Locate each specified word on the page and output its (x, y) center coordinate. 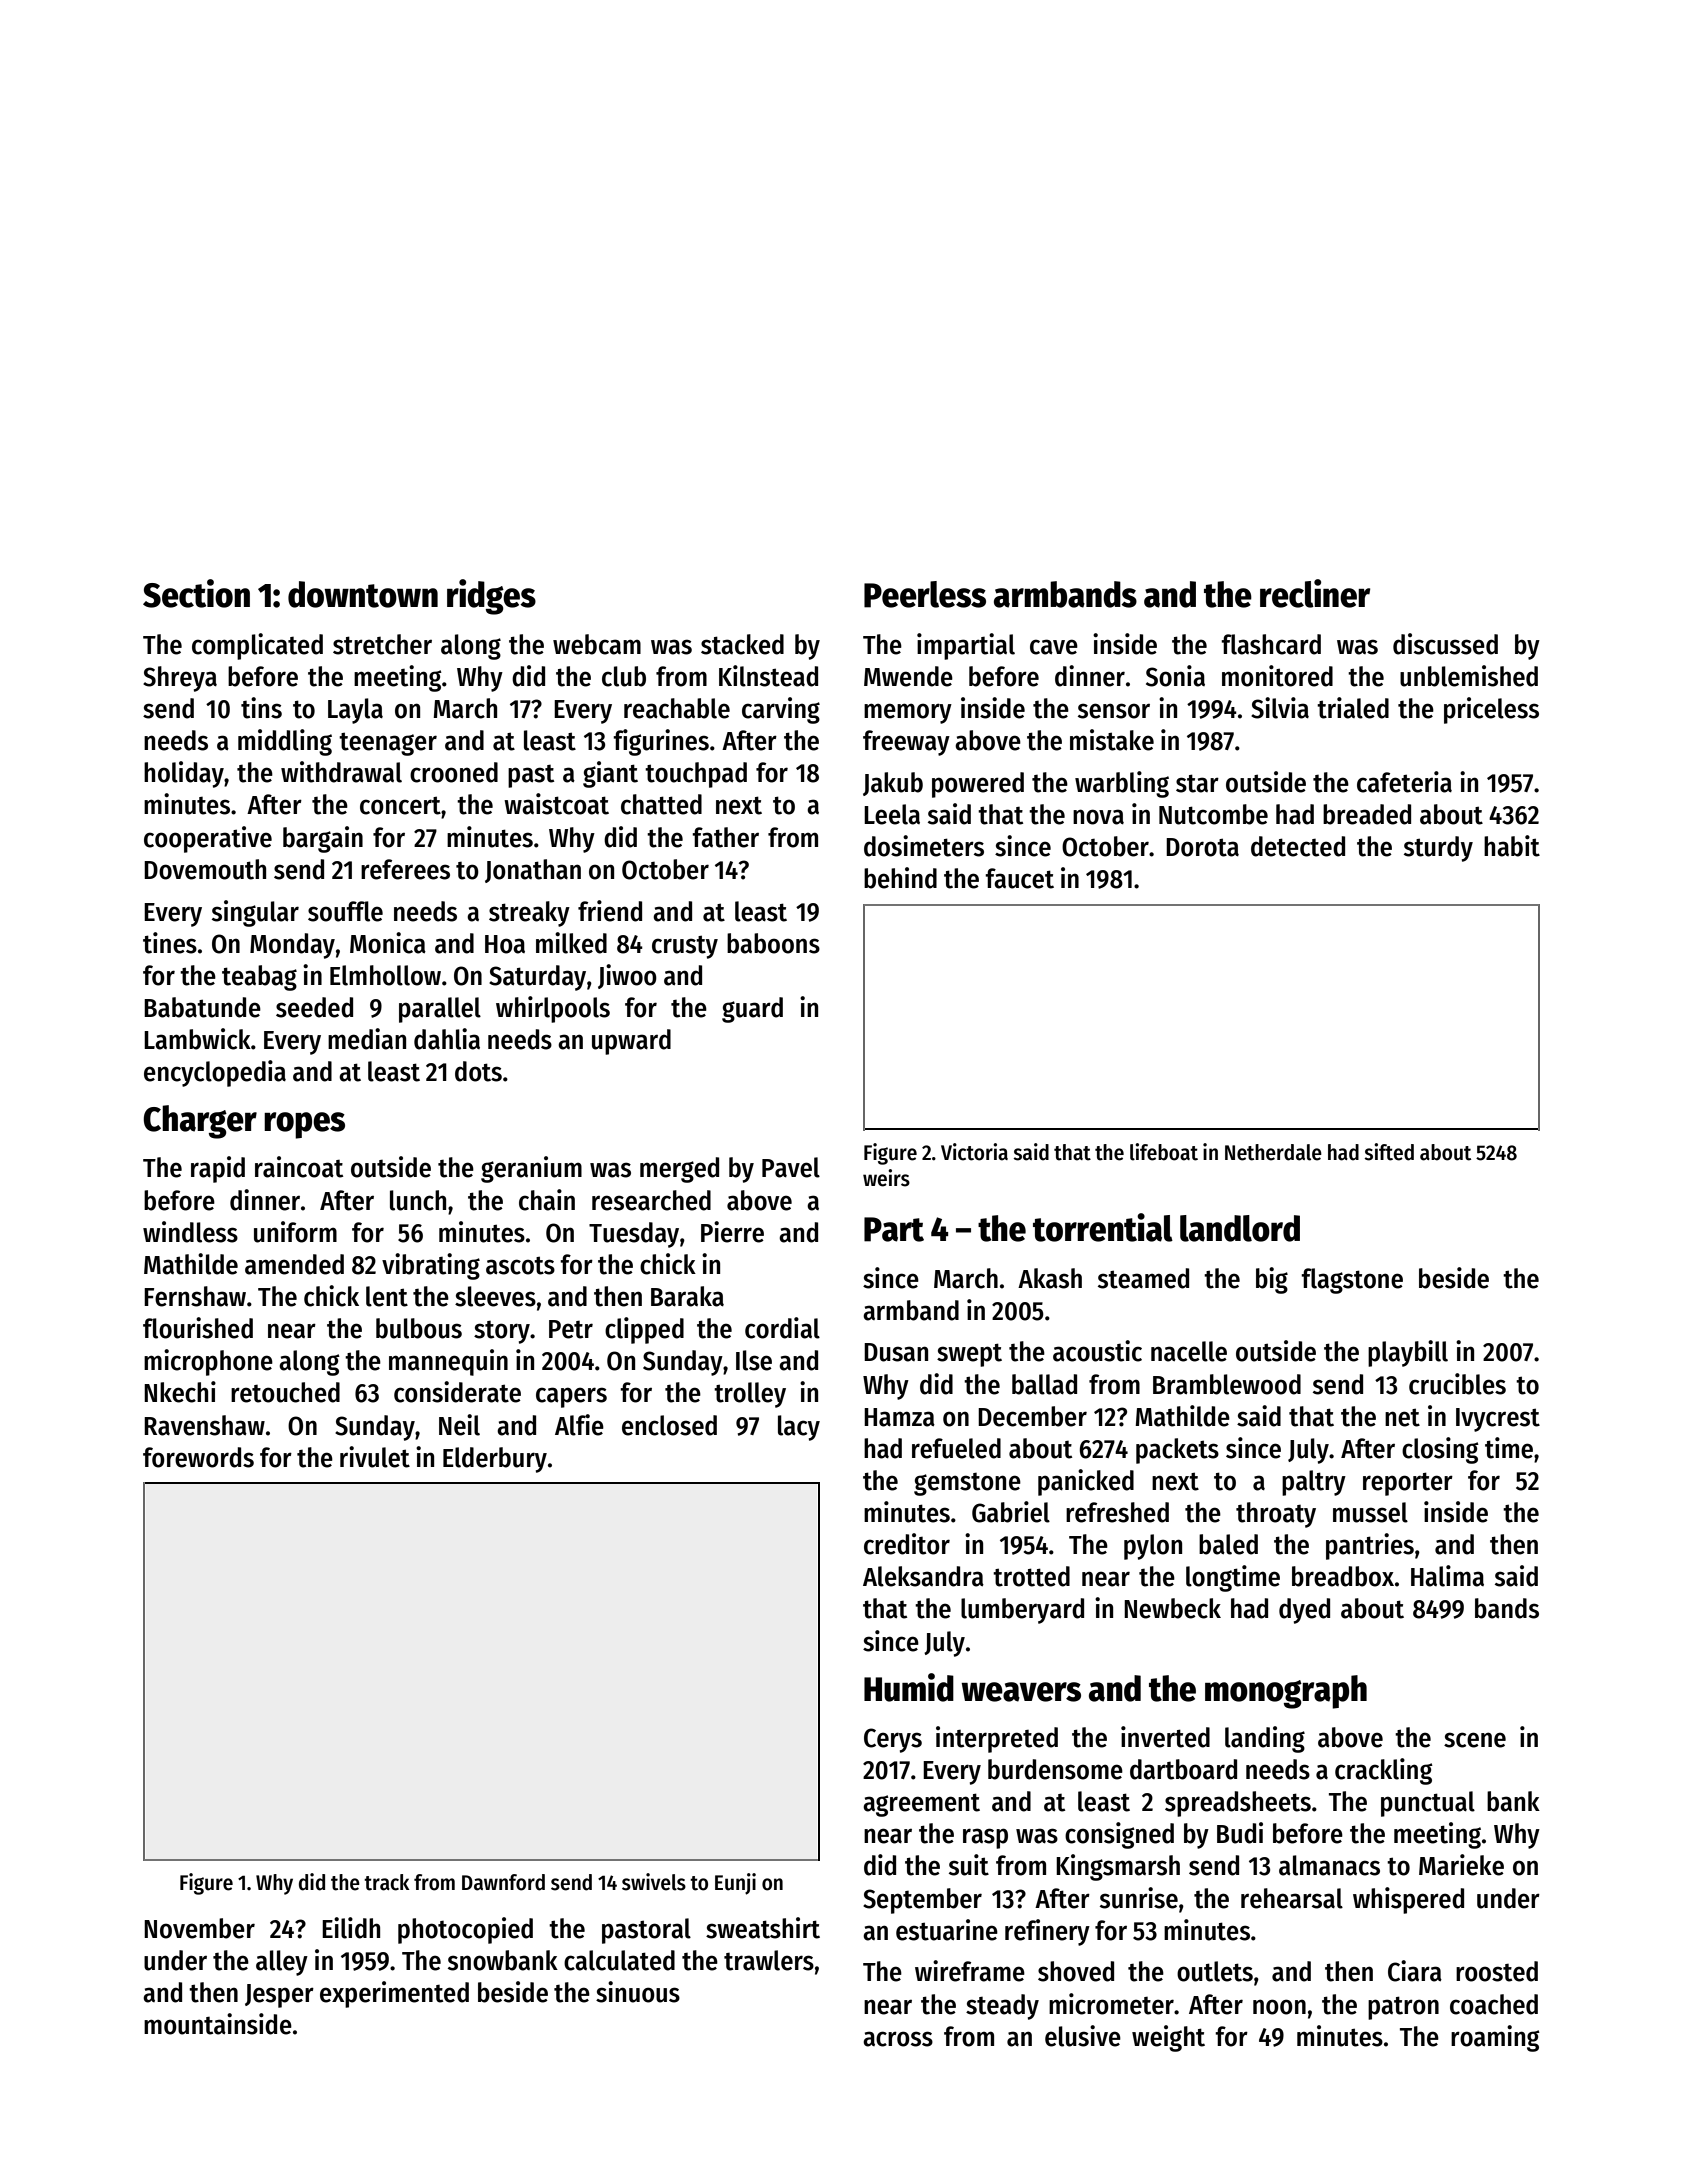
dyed (1304, 1611)
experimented (394, 1994)
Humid (909, 1687)
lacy (799, 1428)
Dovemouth (205, 869)
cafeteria (1404, 782)
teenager (388, 744)
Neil (459, 1425)
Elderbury (495, 1460)
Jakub (893, 784)
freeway (906, 743)
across (898, 2039)
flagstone (1352, 1281)
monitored (1277, 676)
